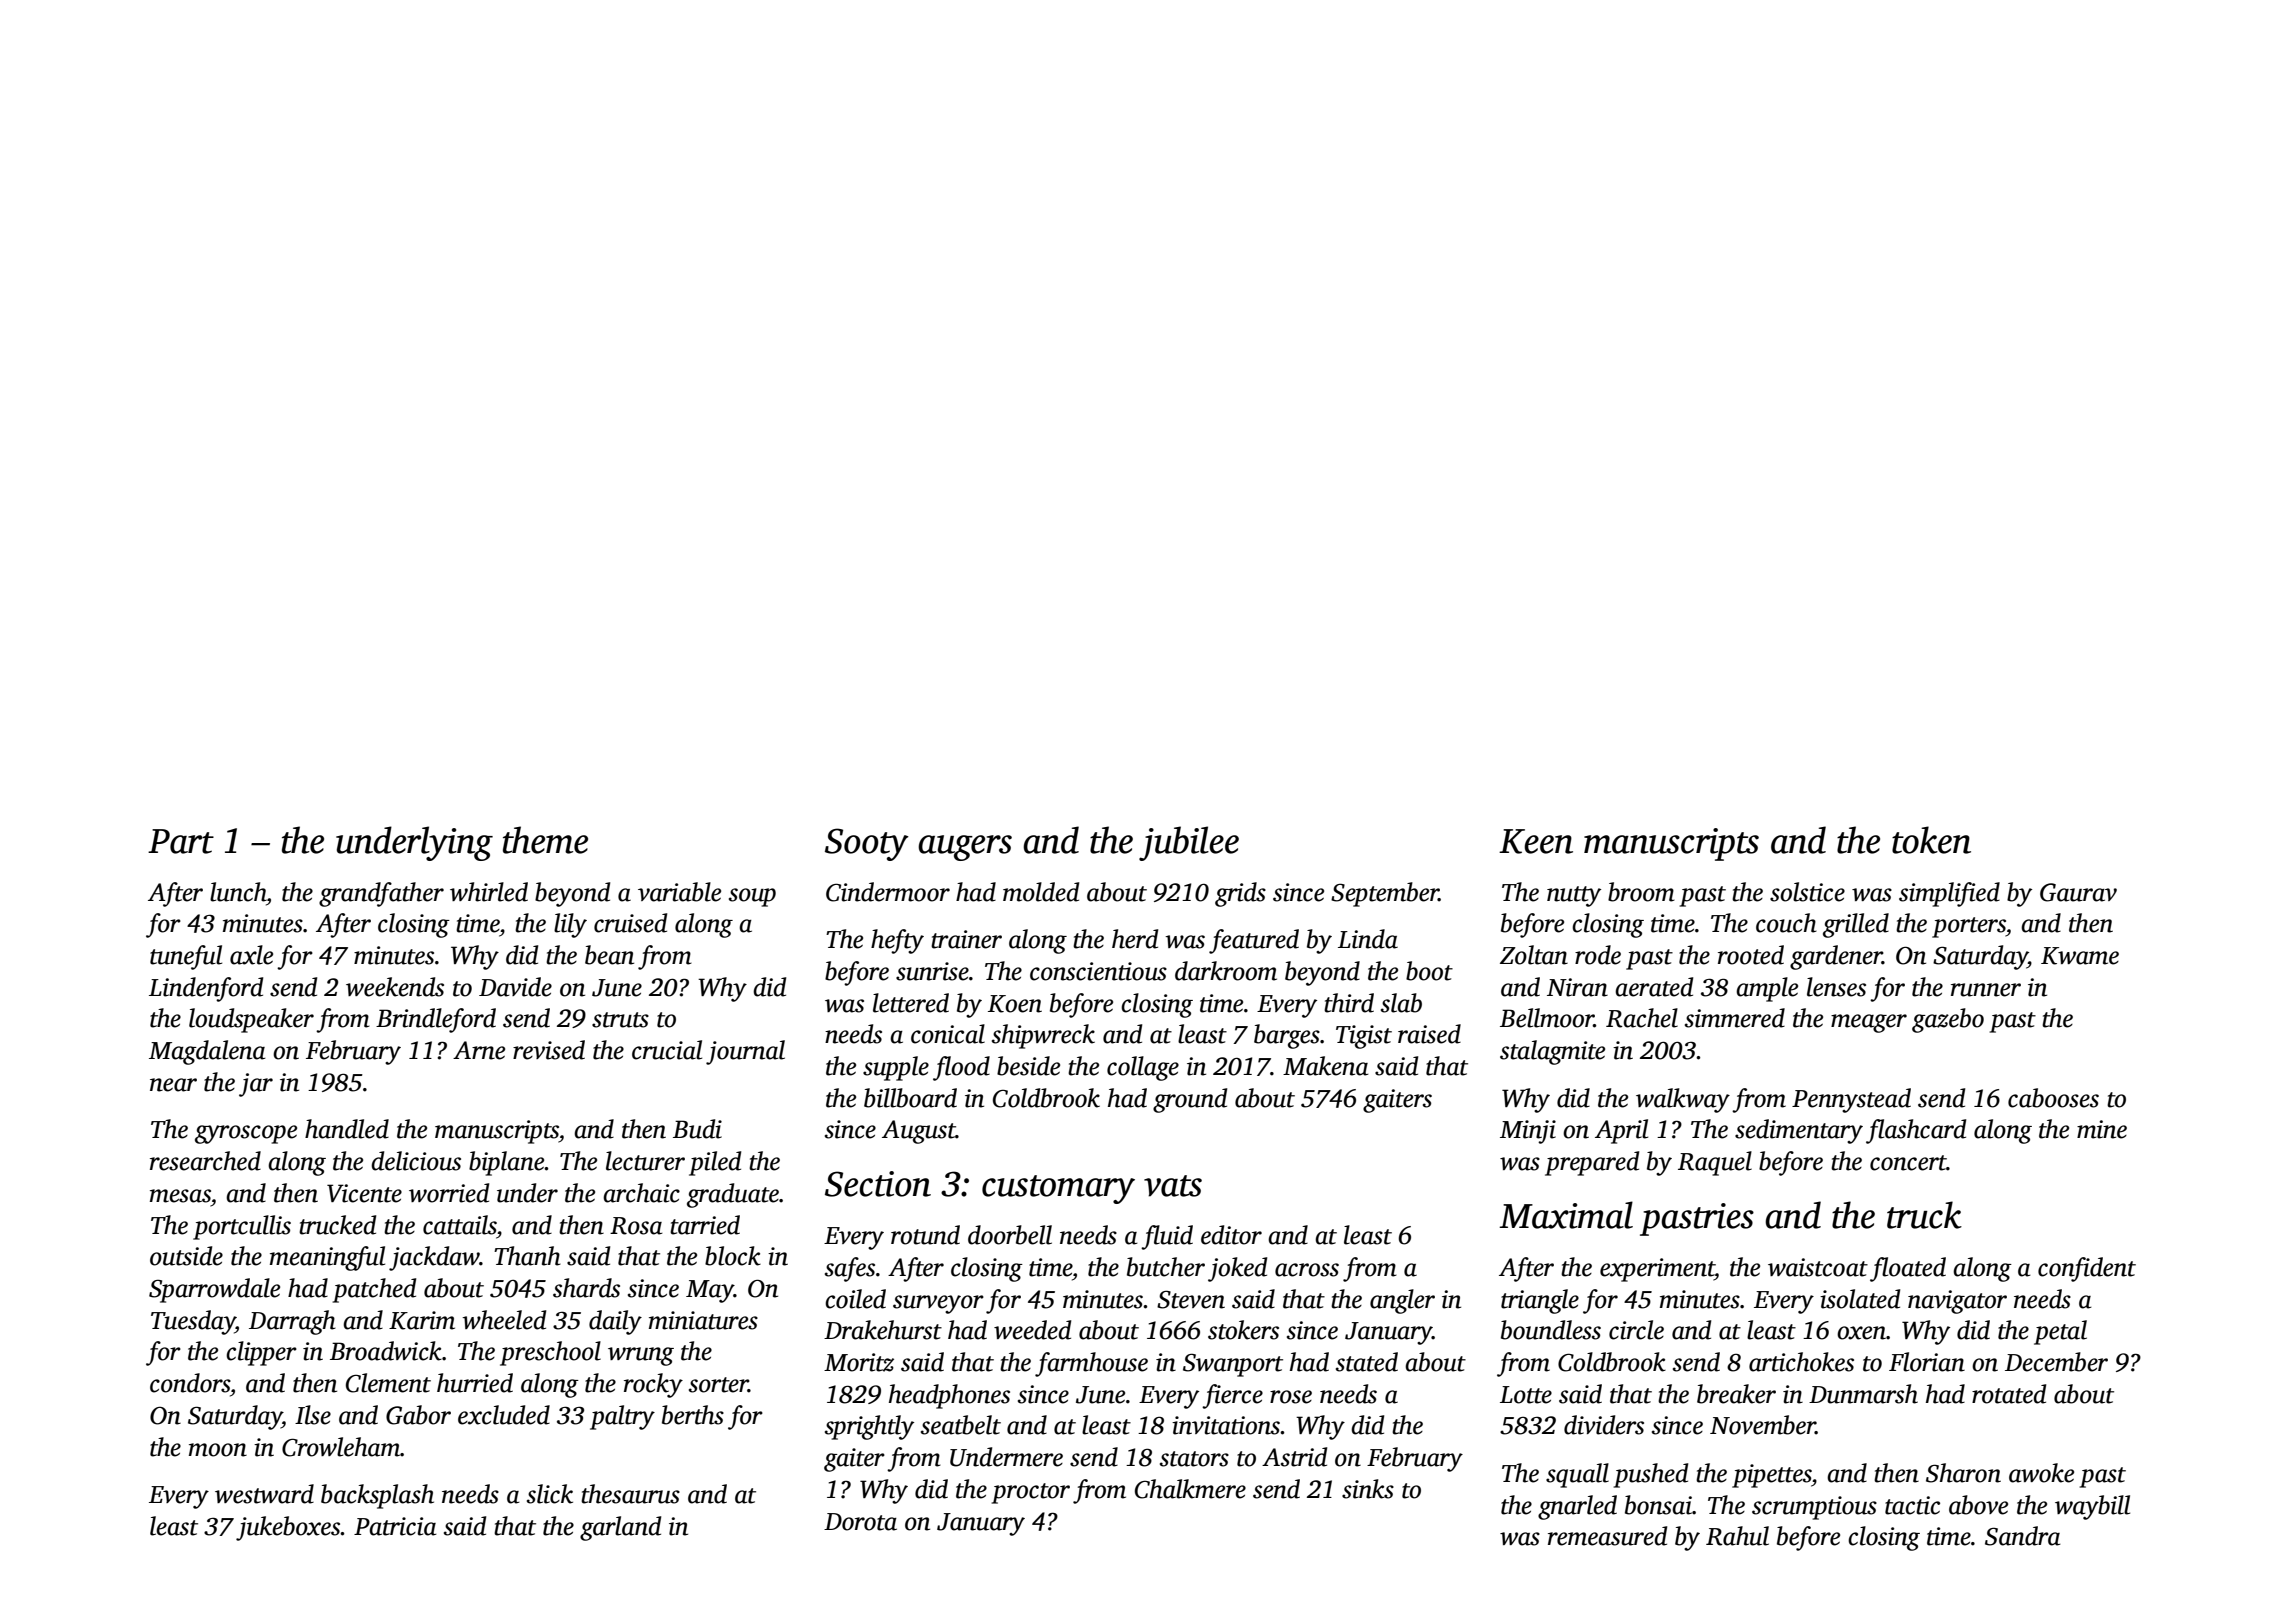 Image resolution: width=2292 pixels, height=1620 pixels. I want to click on jubilee, so click(1189, 843).
